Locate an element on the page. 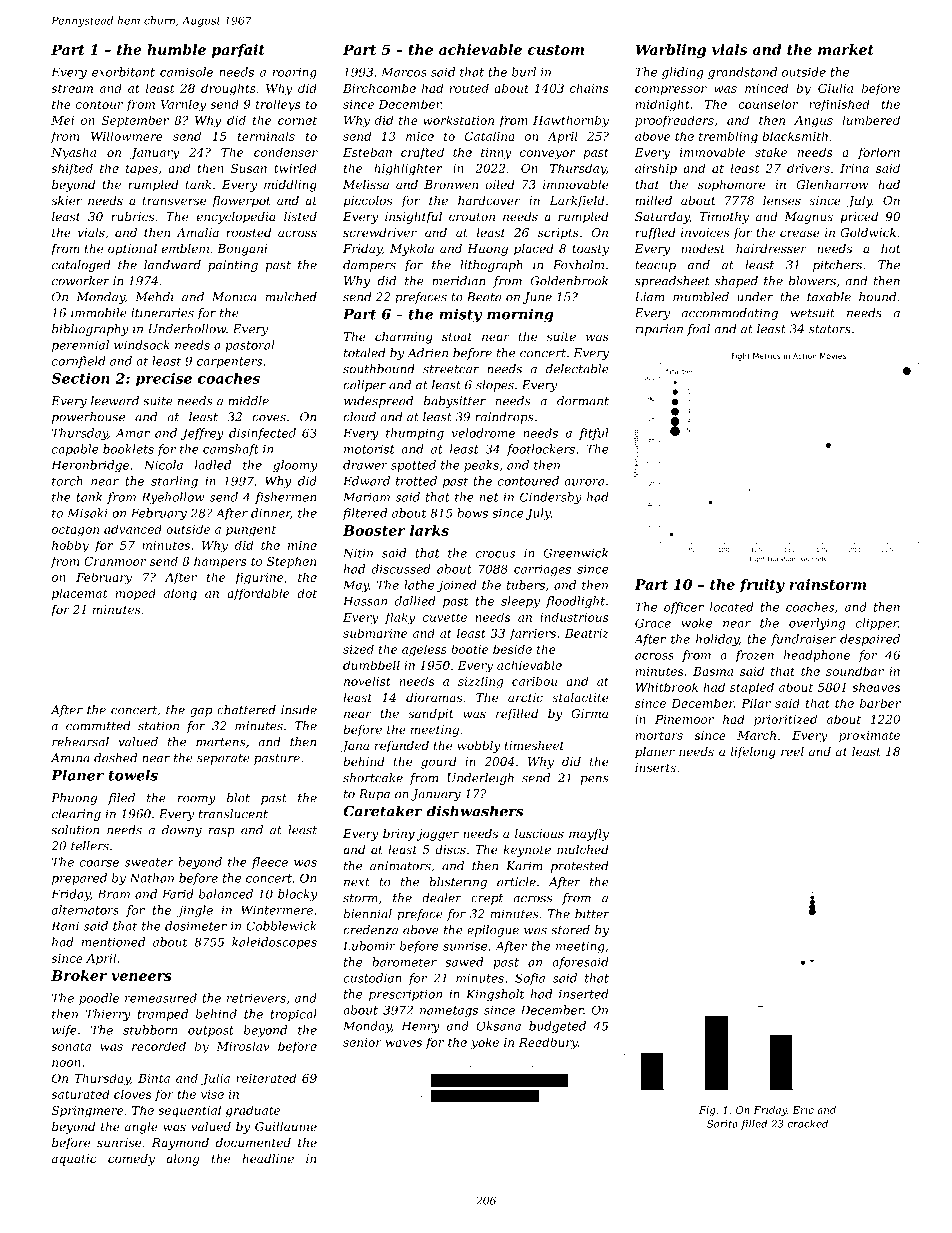 This page has height=1233, width=952. inserted is located at coordinates (583, 994).
